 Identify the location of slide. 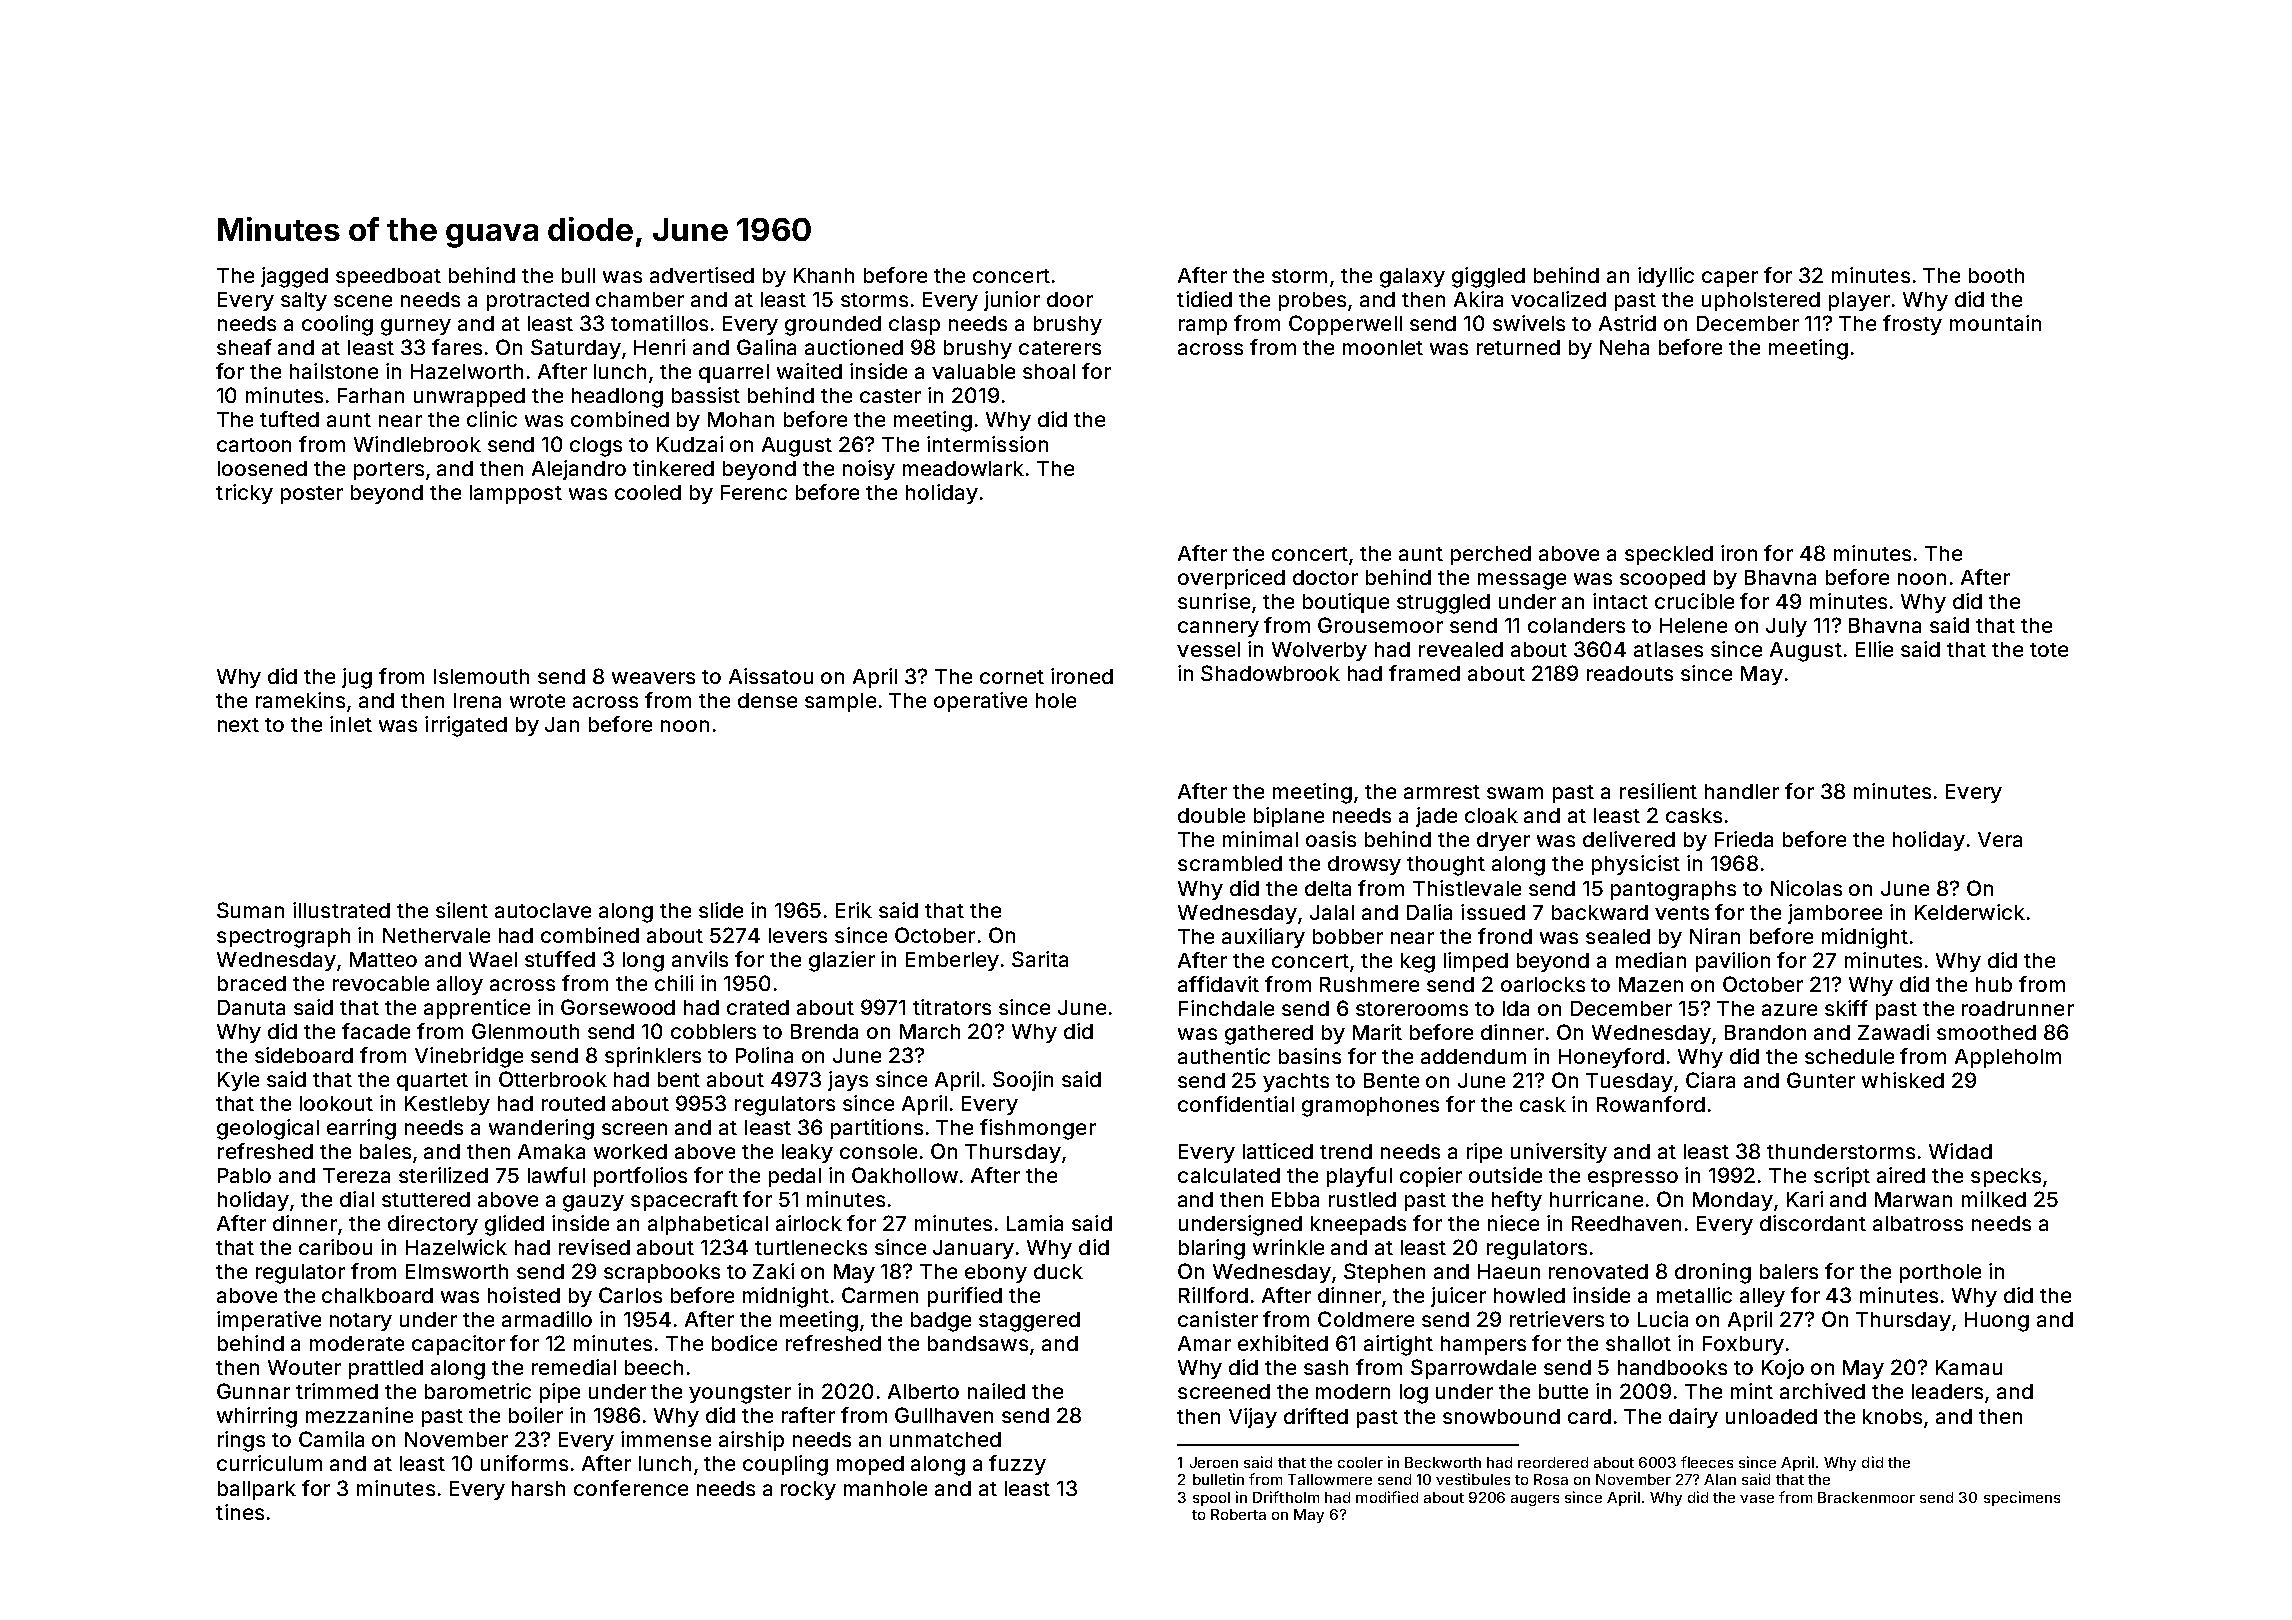
(721, 910).
